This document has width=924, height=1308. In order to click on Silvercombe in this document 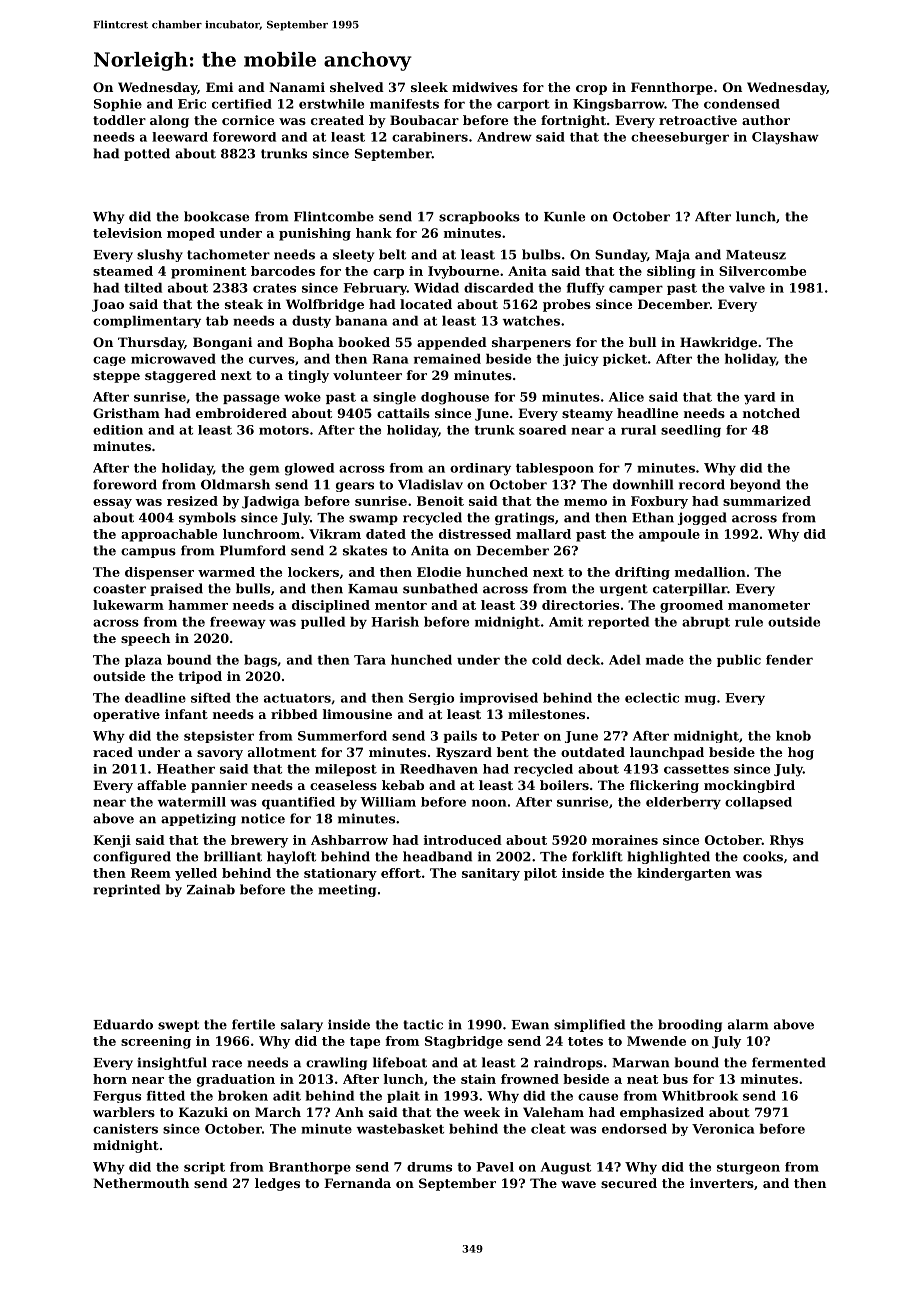, I will do `click(762, 271)`.
